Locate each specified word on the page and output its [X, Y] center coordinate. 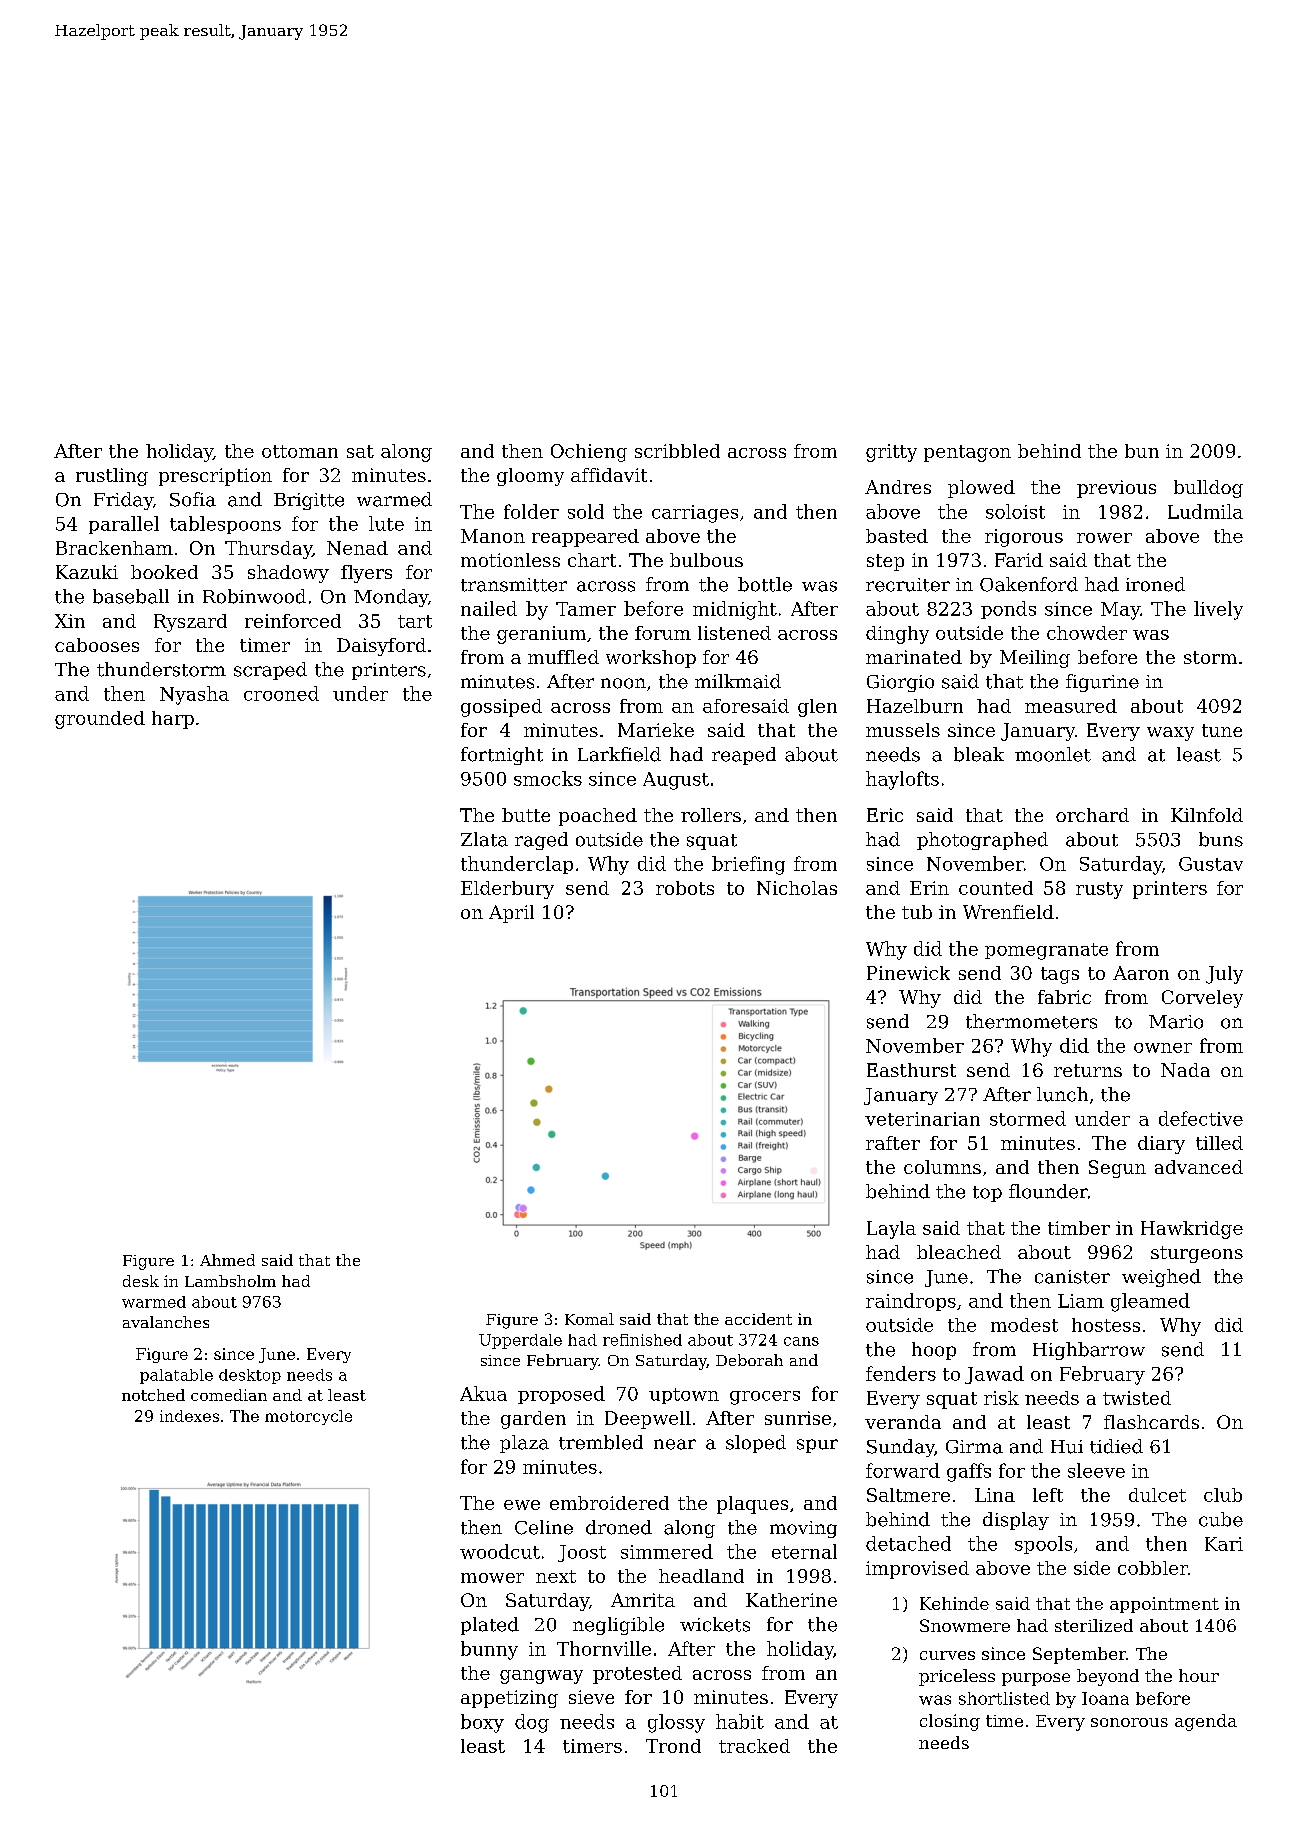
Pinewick [908, 973]
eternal [804, 1551]
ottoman [300, 451]
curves [947, 1655]
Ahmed [227, 1260]
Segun [1117, 1169]
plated [490, 1626]
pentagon [967, 453]
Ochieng [589, 453]
